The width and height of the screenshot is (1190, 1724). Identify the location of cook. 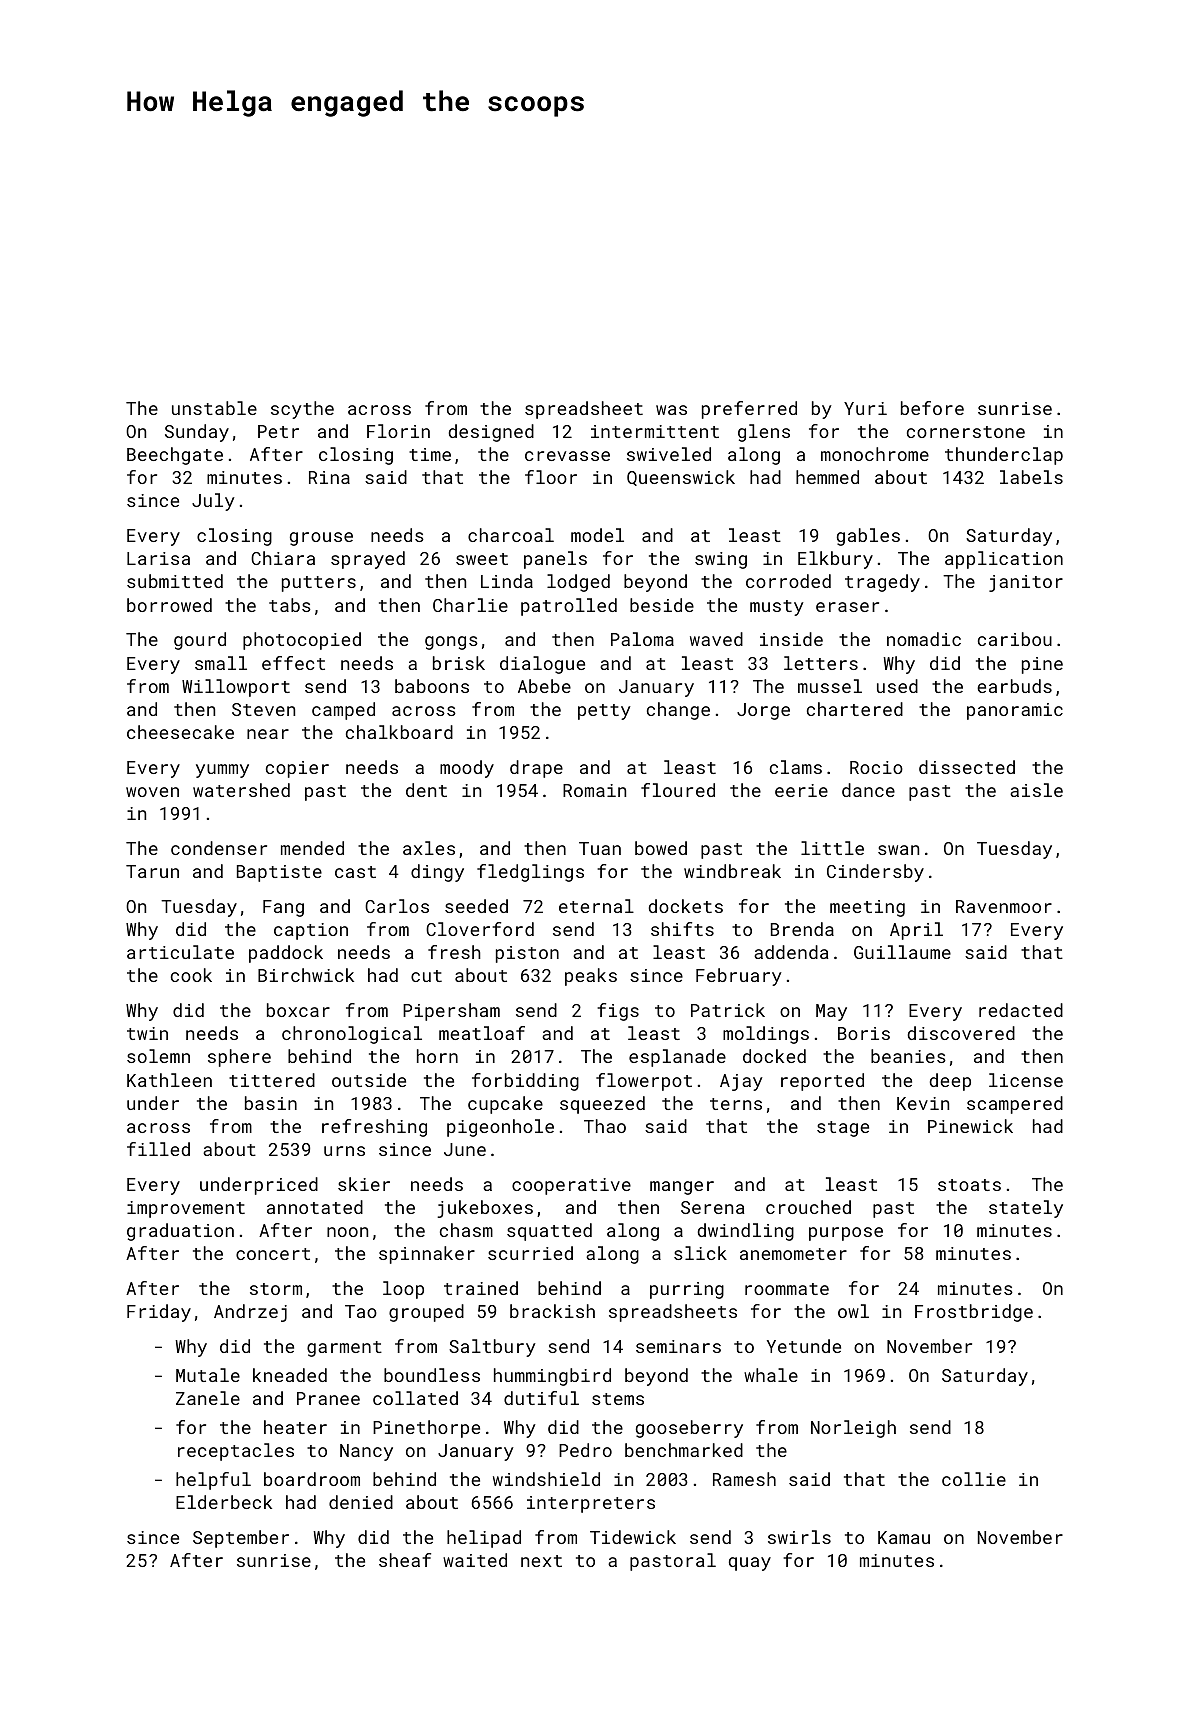
(191, 975).
